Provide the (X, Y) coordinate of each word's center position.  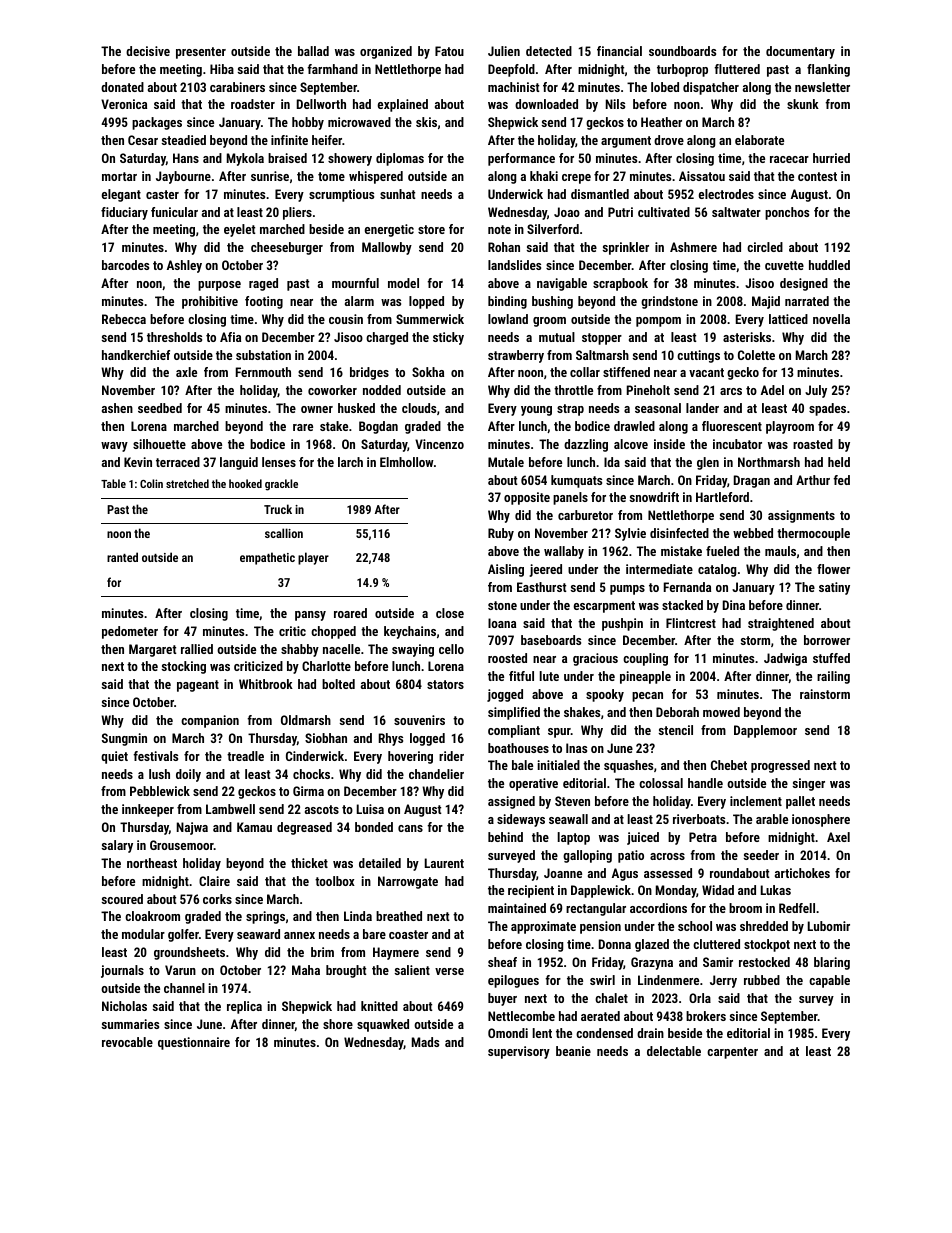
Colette (756, 355)
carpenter (732, 1053)
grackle (281, 485)
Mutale (506, 462)
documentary (800, 52)
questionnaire (194, 1043)
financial (619, 51)
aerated (600, 1016)
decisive (148, 51)
